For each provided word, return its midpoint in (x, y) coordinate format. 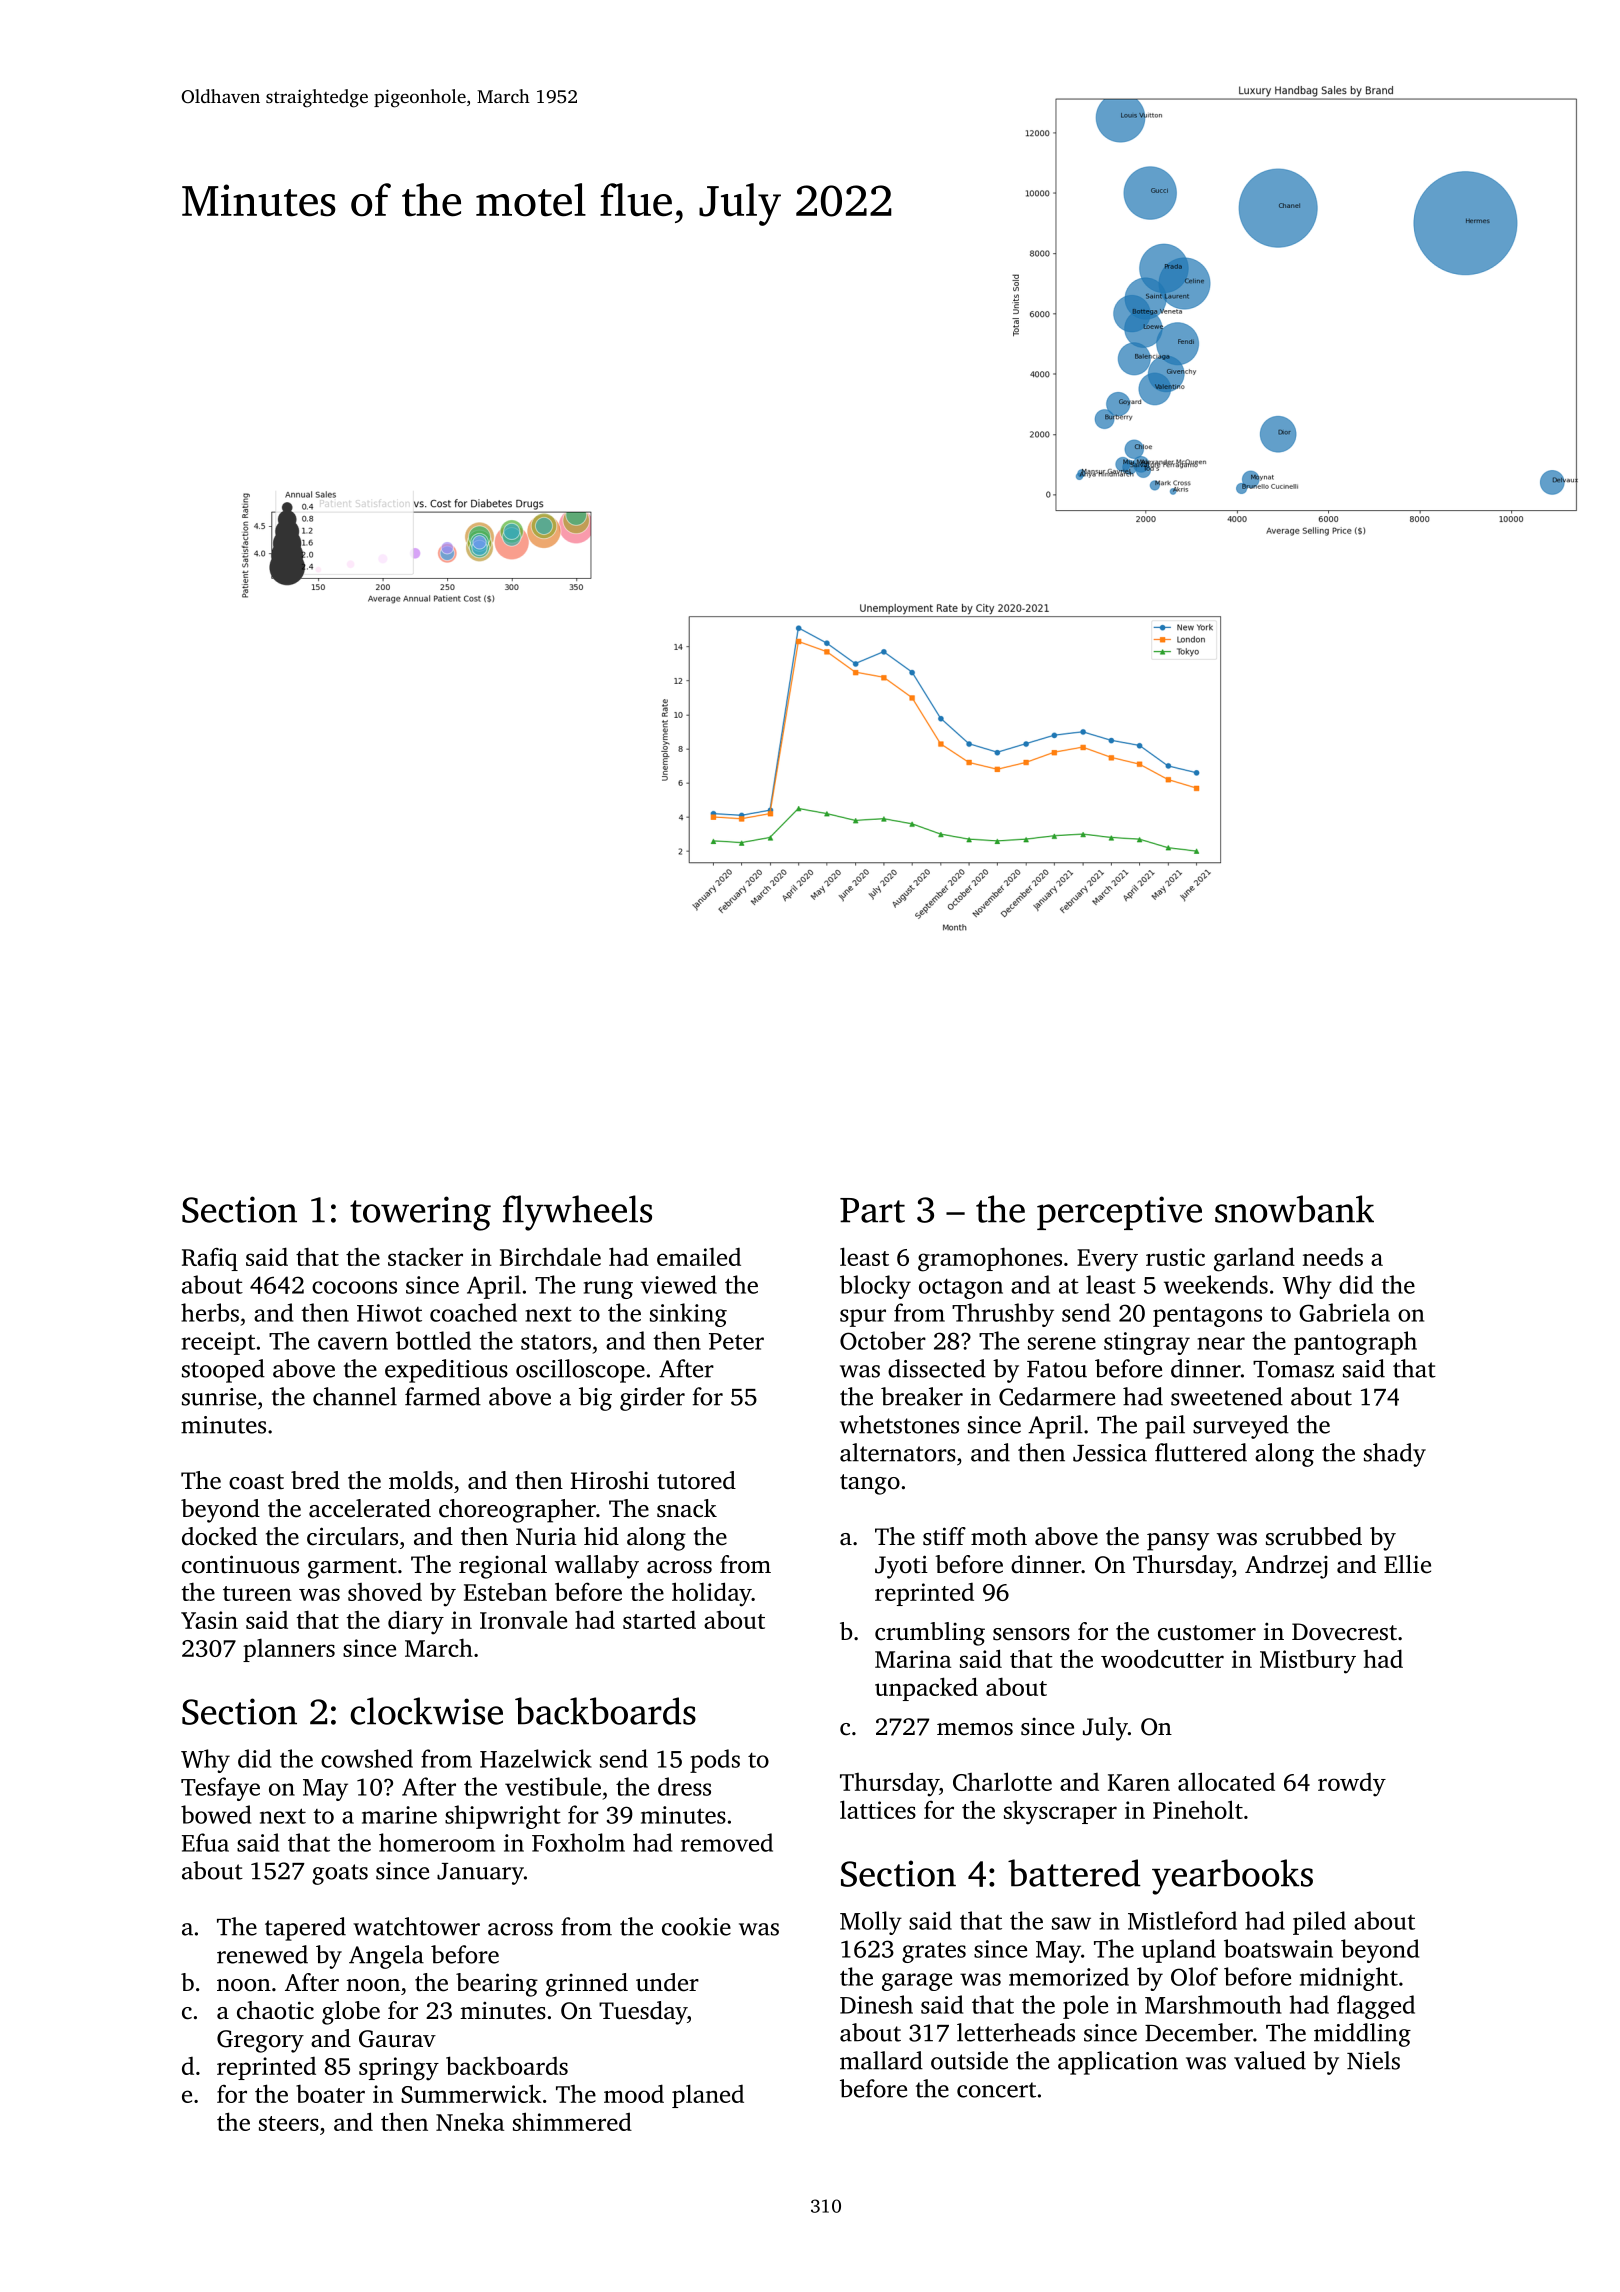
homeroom (437, 1842)
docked (219, 1536)
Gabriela (1344, 1312)
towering (420, 1213)
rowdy (1352, 1785)
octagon (961, 1289)
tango (870, 1484)
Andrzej (1286, 1567)
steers (289, 2123)
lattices (878, 1809)
